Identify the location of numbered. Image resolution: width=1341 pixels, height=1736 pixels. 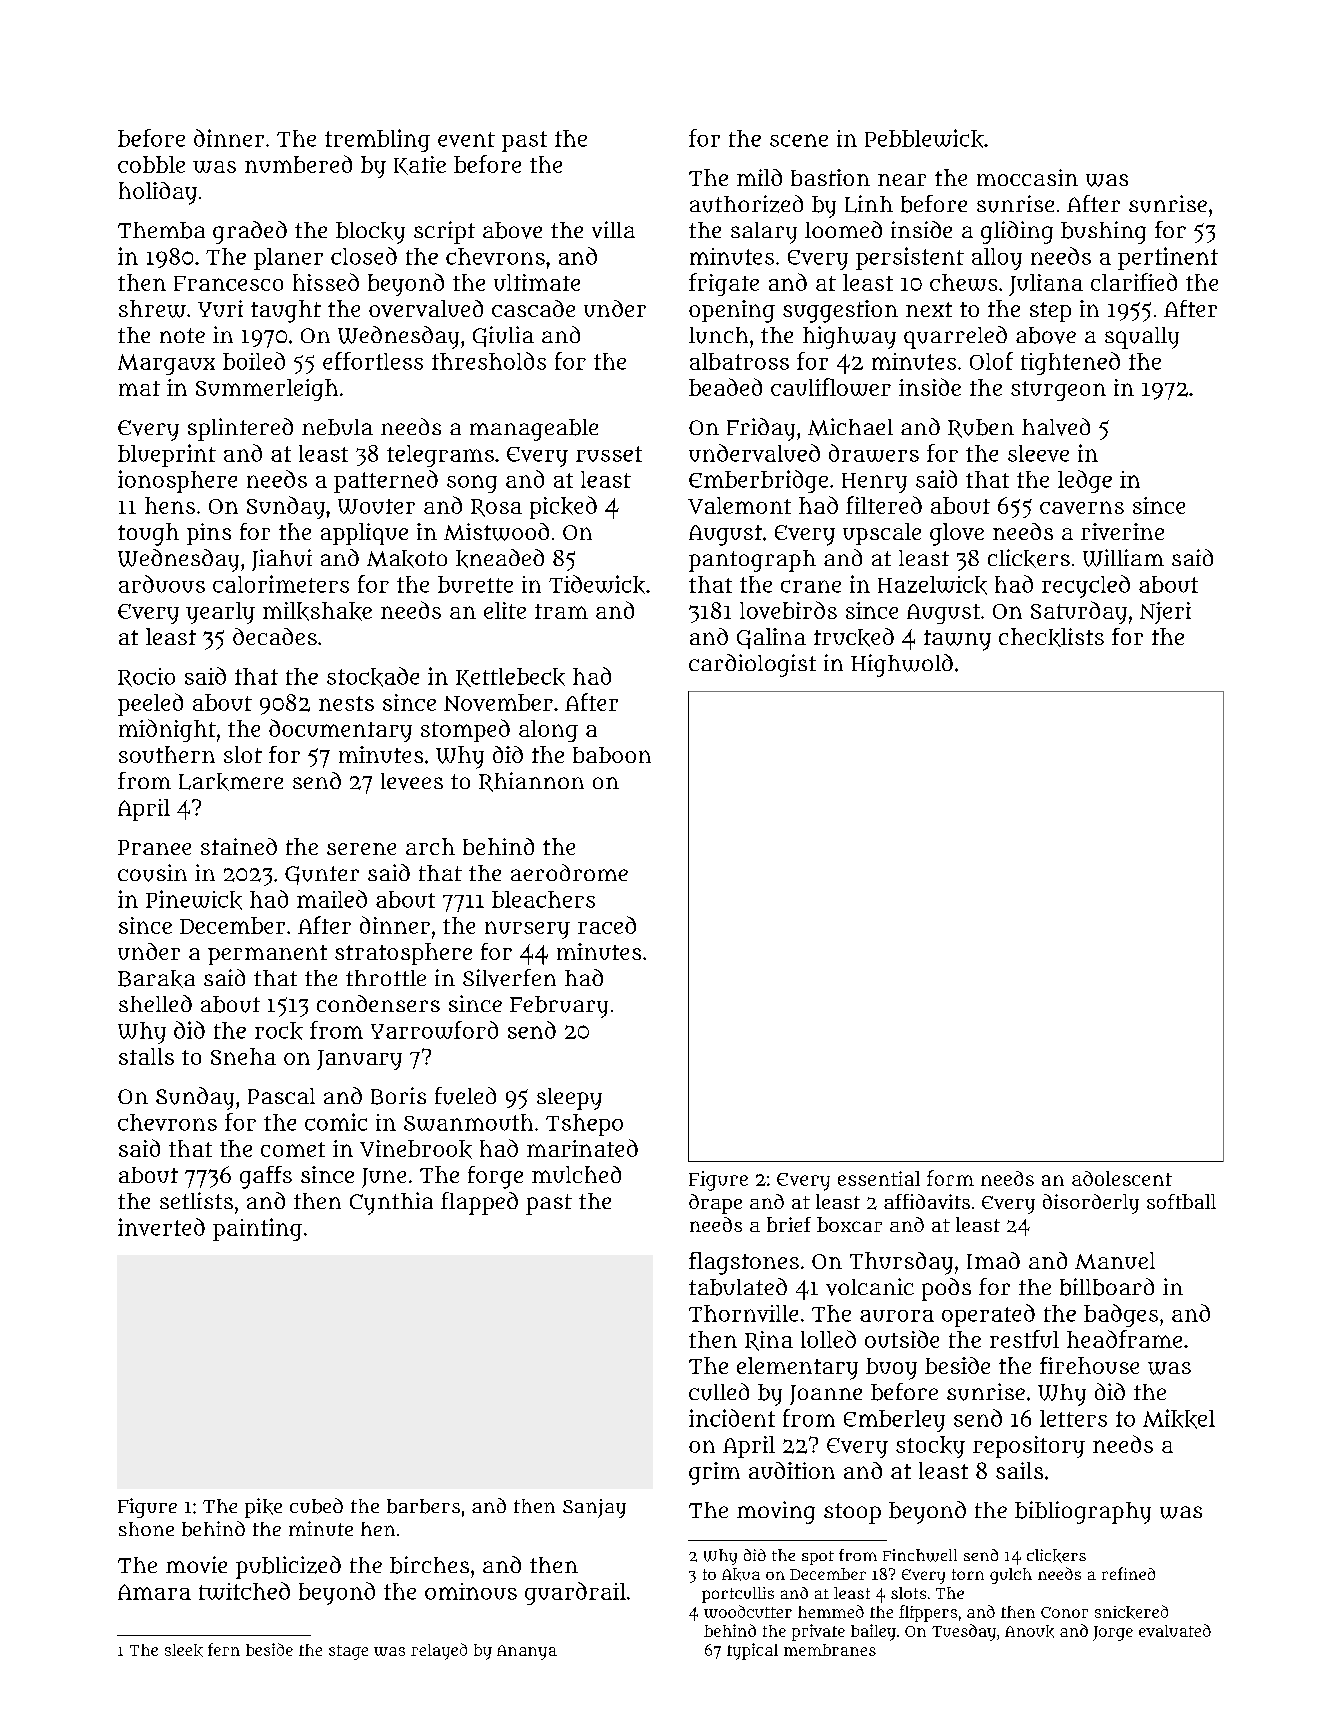
(298, 164).
